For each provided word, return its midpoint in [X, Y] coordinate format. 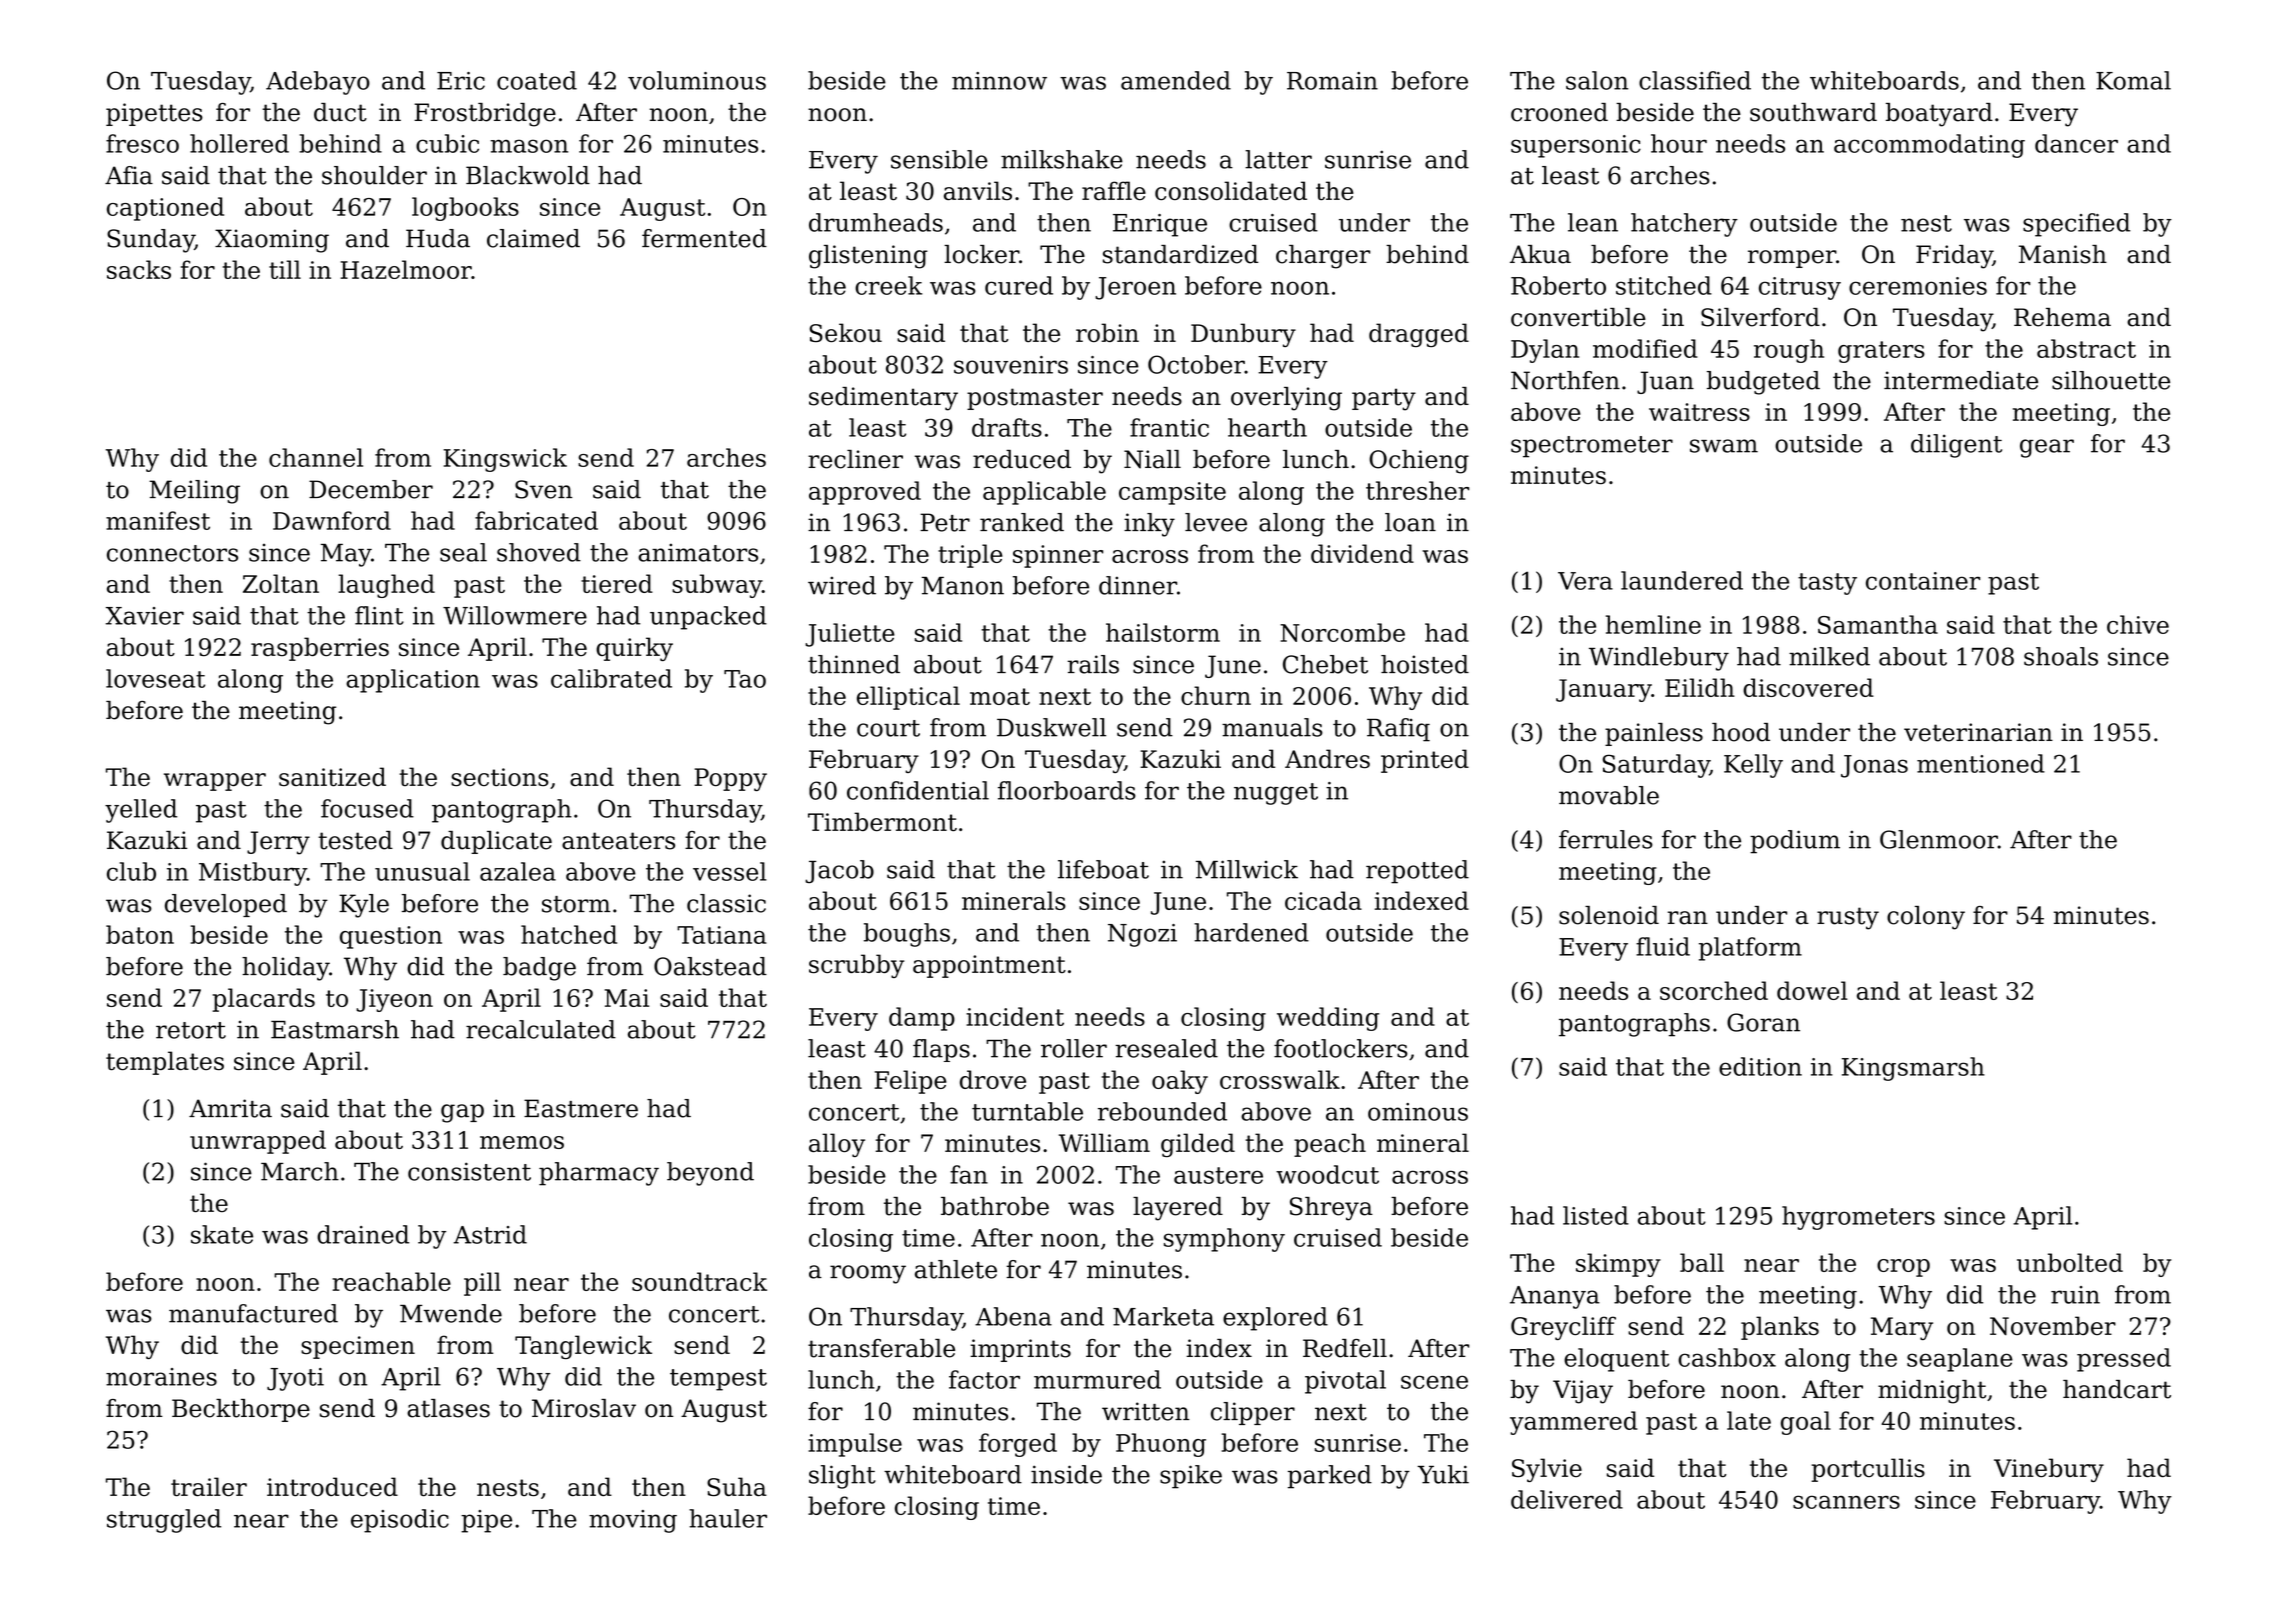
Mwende [451, 1313]
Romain [1332, 81]
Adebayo [318, 83]
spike [1191, 1477]
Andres [1327, 759]
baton [140, 934]
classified [1695, 80]
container [1923, 581]
